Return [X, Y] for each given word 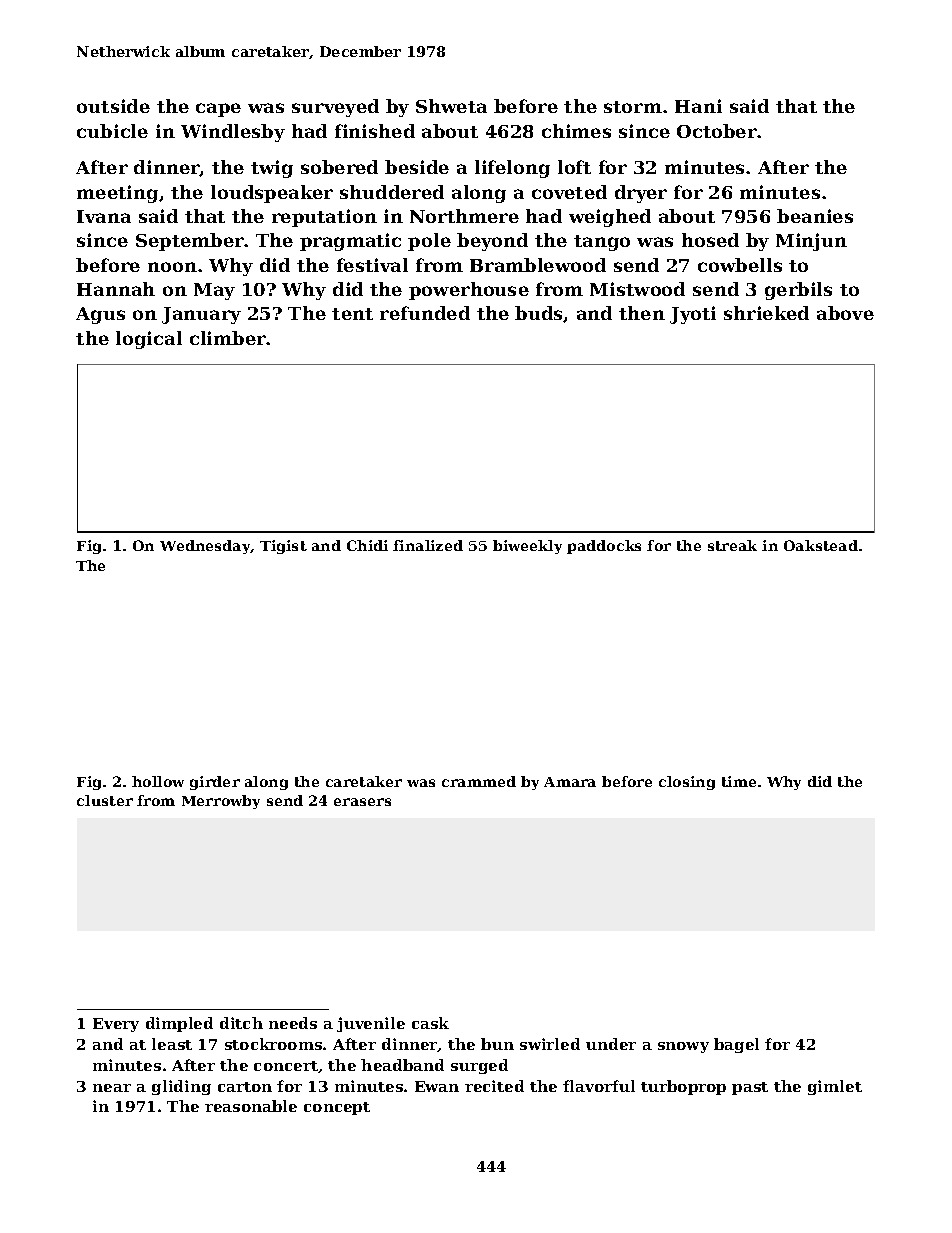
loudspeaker [272, 194]
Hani [698, 106]
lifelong [512, 169]
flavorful [599, 1086]
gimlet [835, 1087]
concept [337, 1108]
